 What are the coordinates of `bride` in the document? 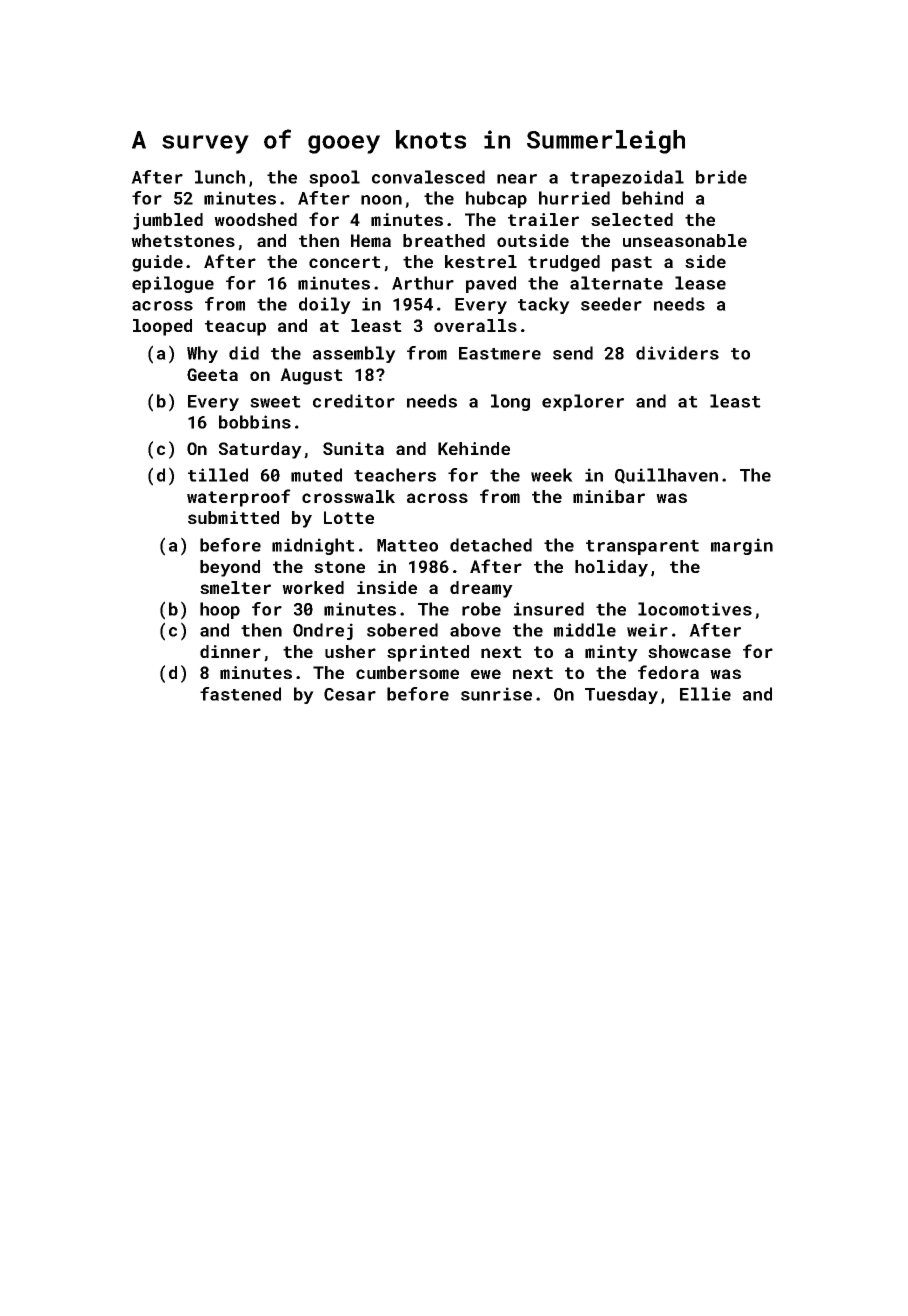 It's located at (721, 177).
